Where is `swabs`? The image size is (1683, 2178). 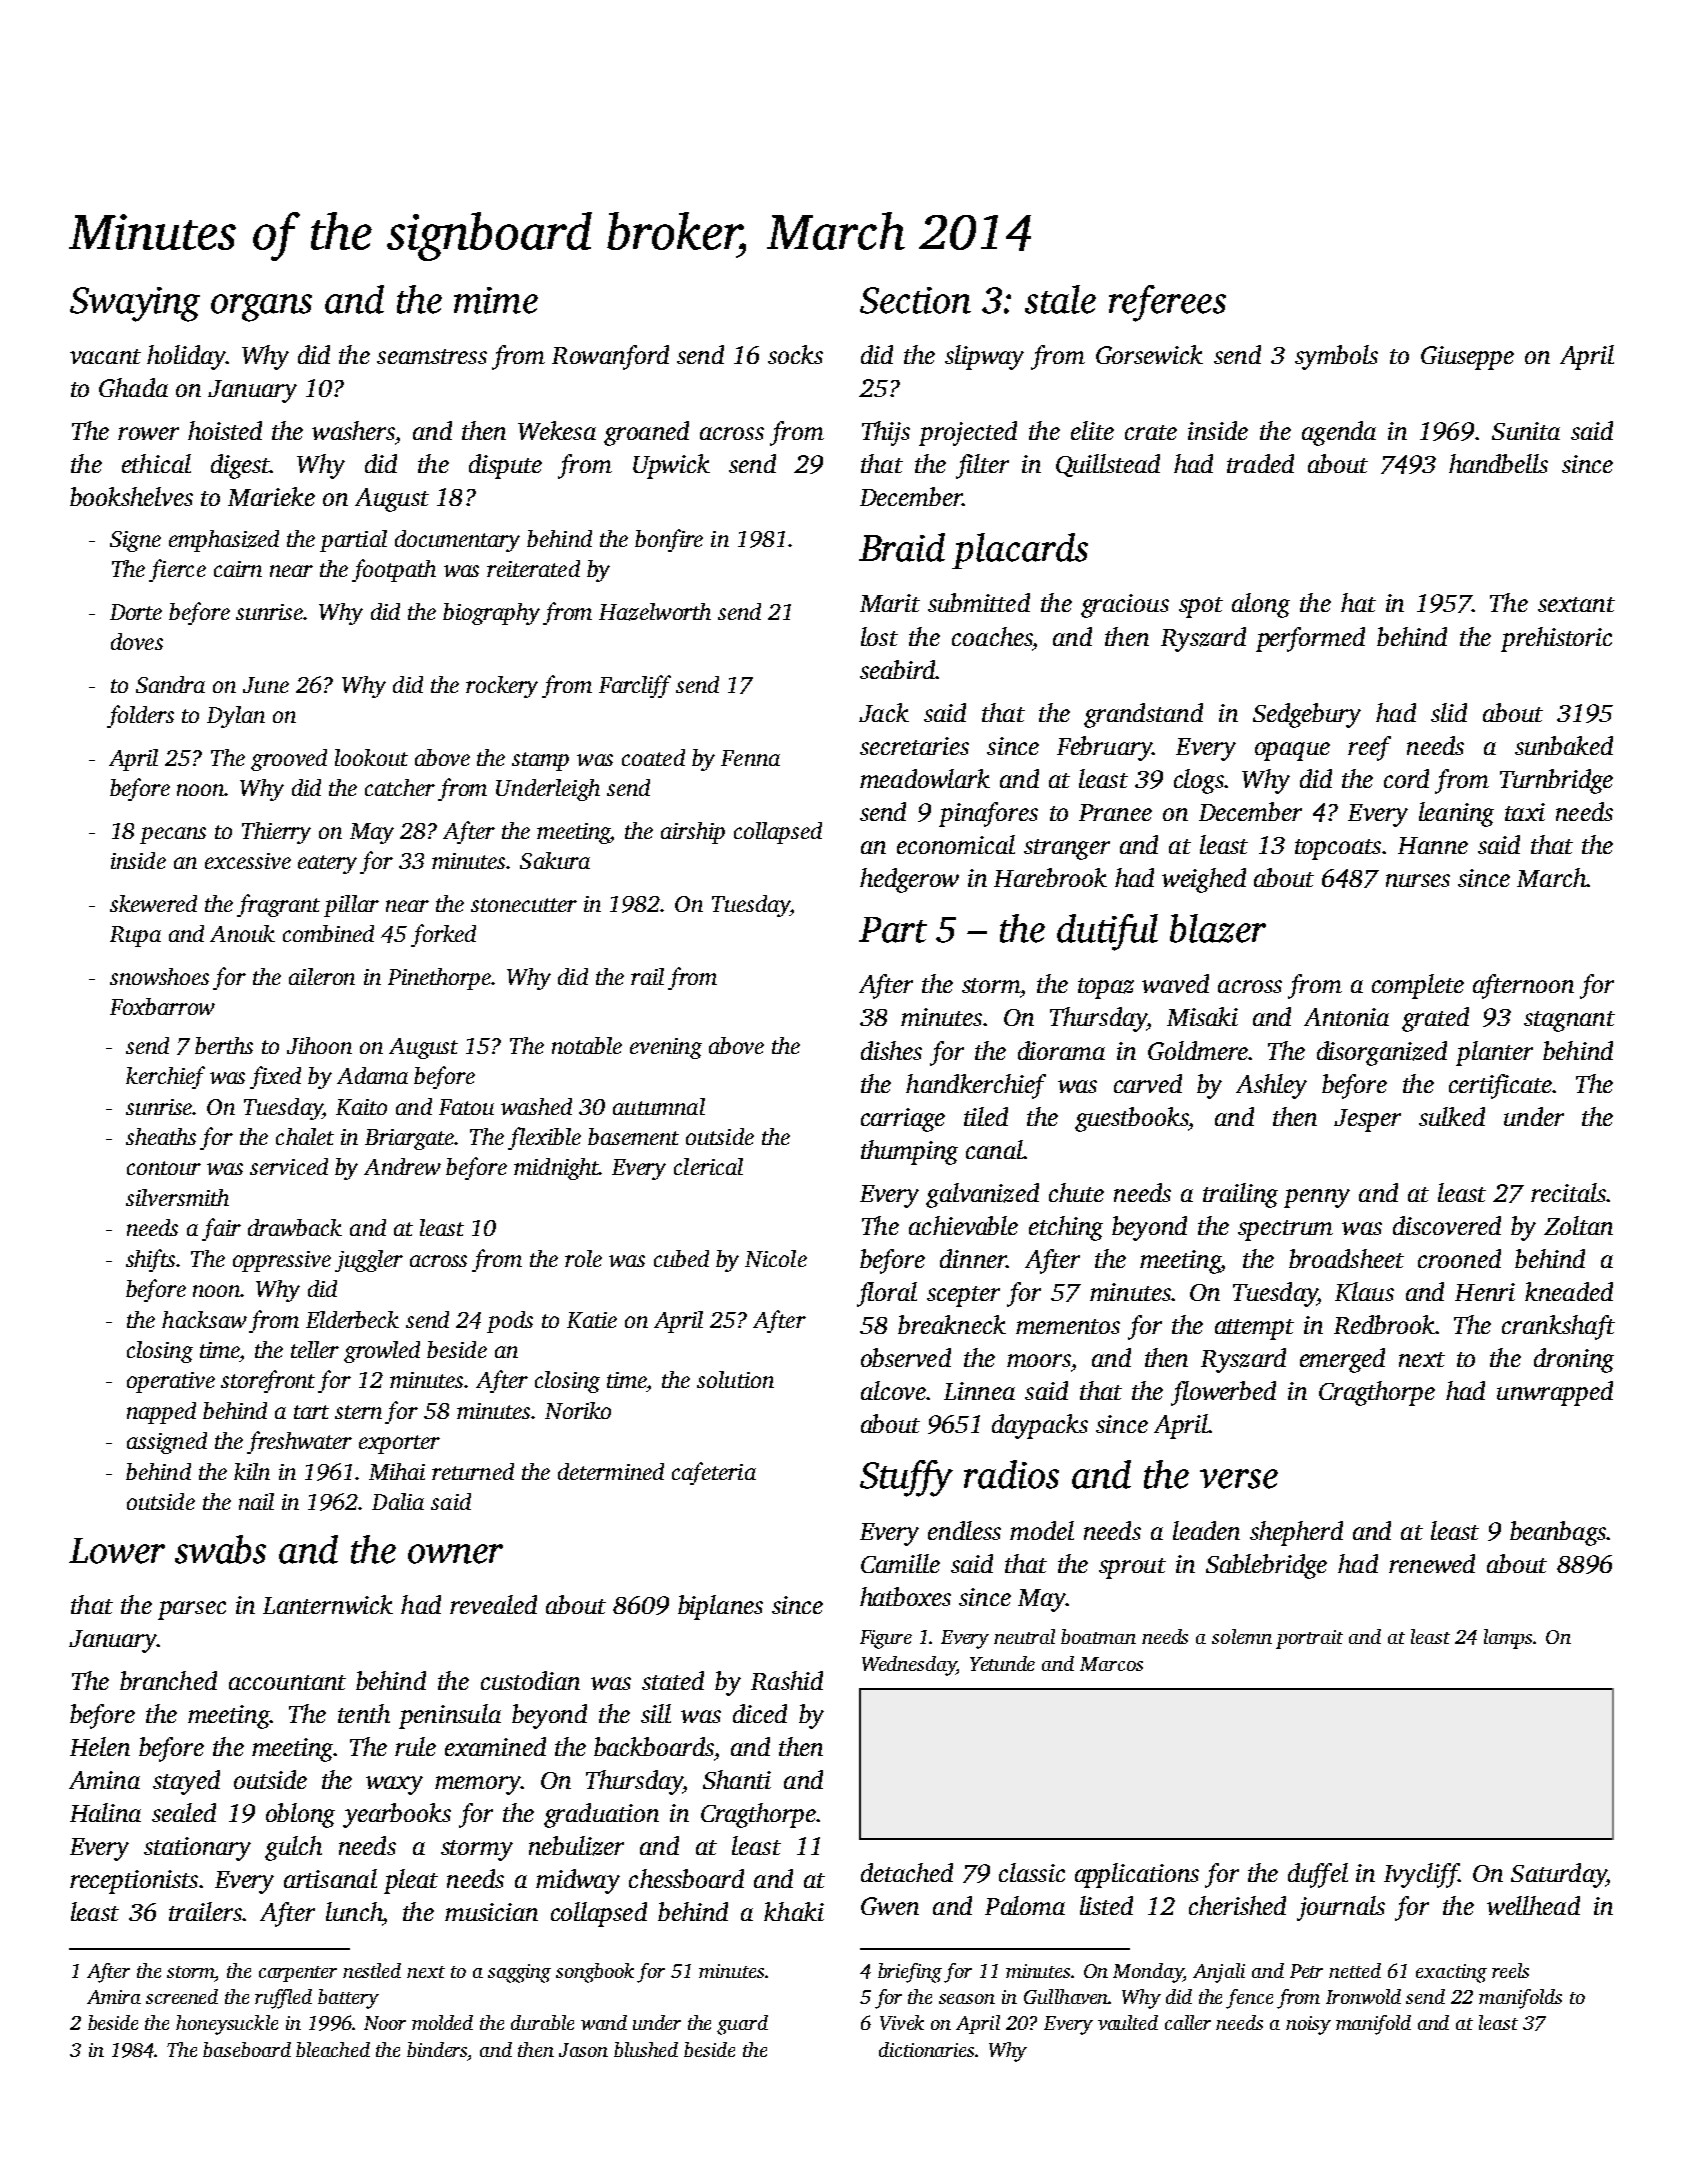 swabs is located at coordinates (220, 1549).
